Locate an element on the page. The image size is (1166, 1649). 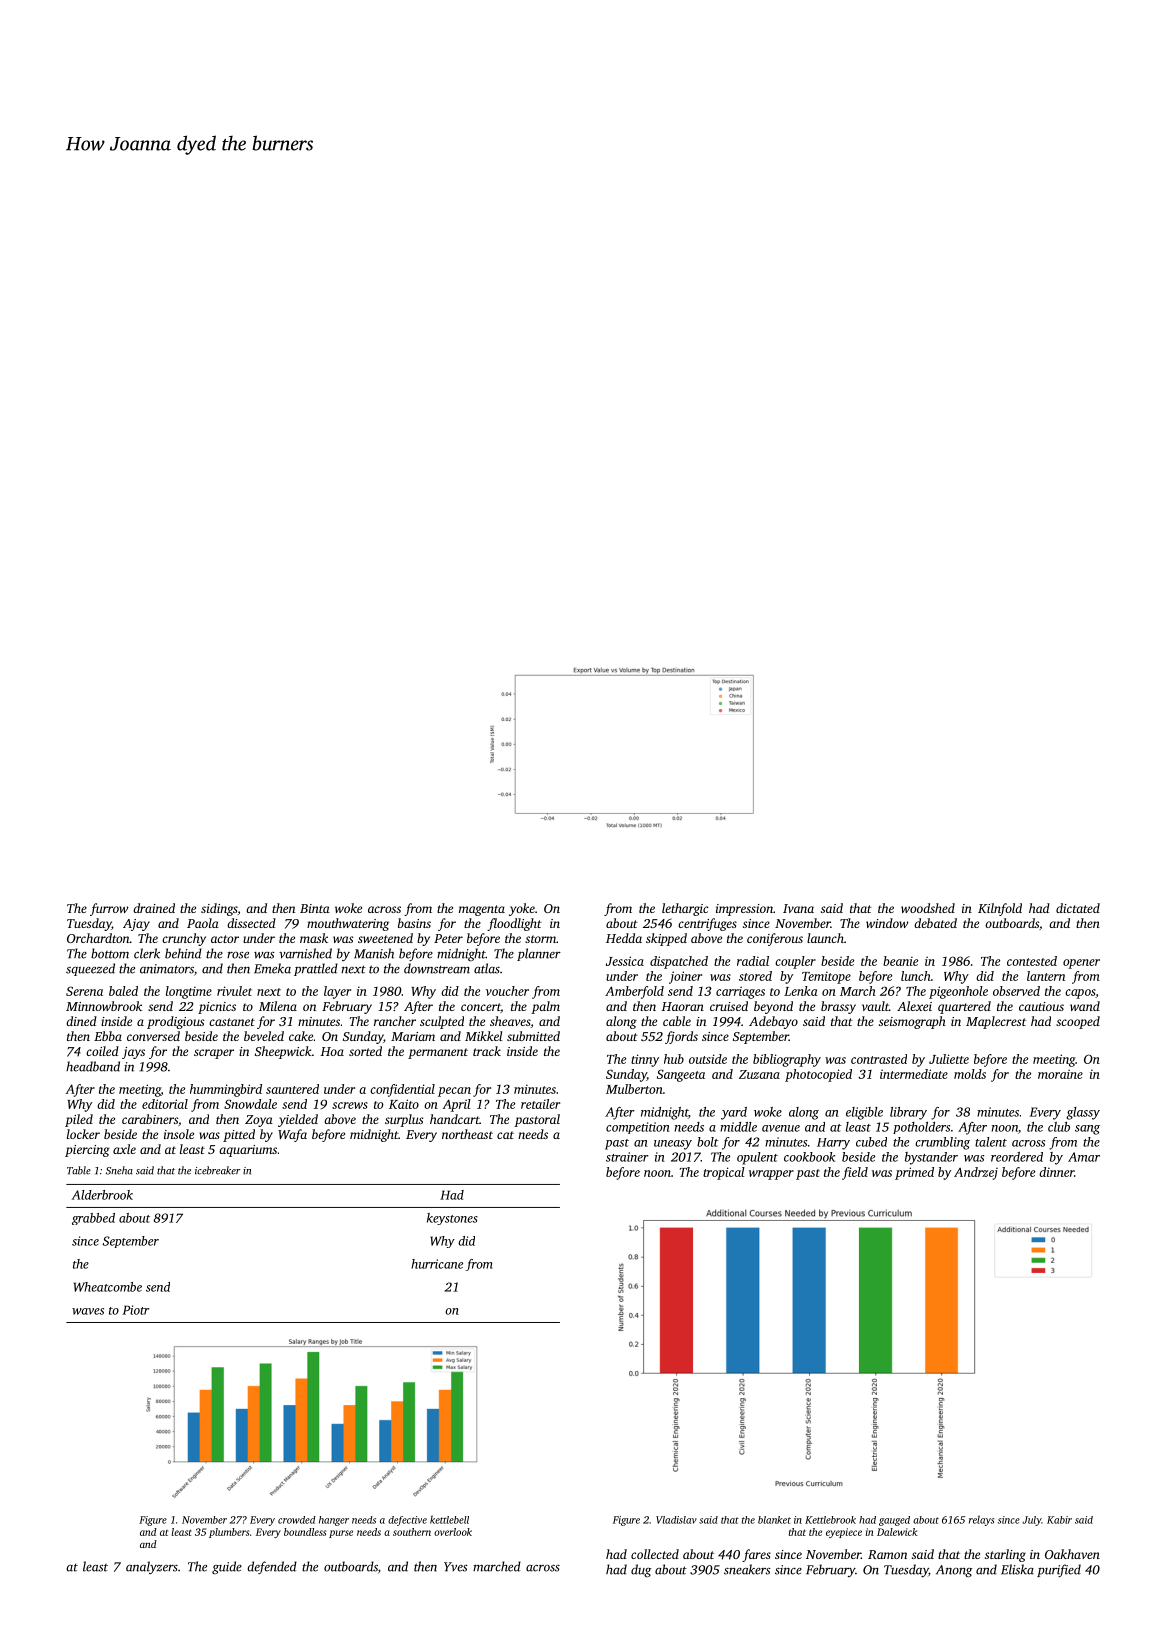
yoke is located at coordinates (522, 909).
